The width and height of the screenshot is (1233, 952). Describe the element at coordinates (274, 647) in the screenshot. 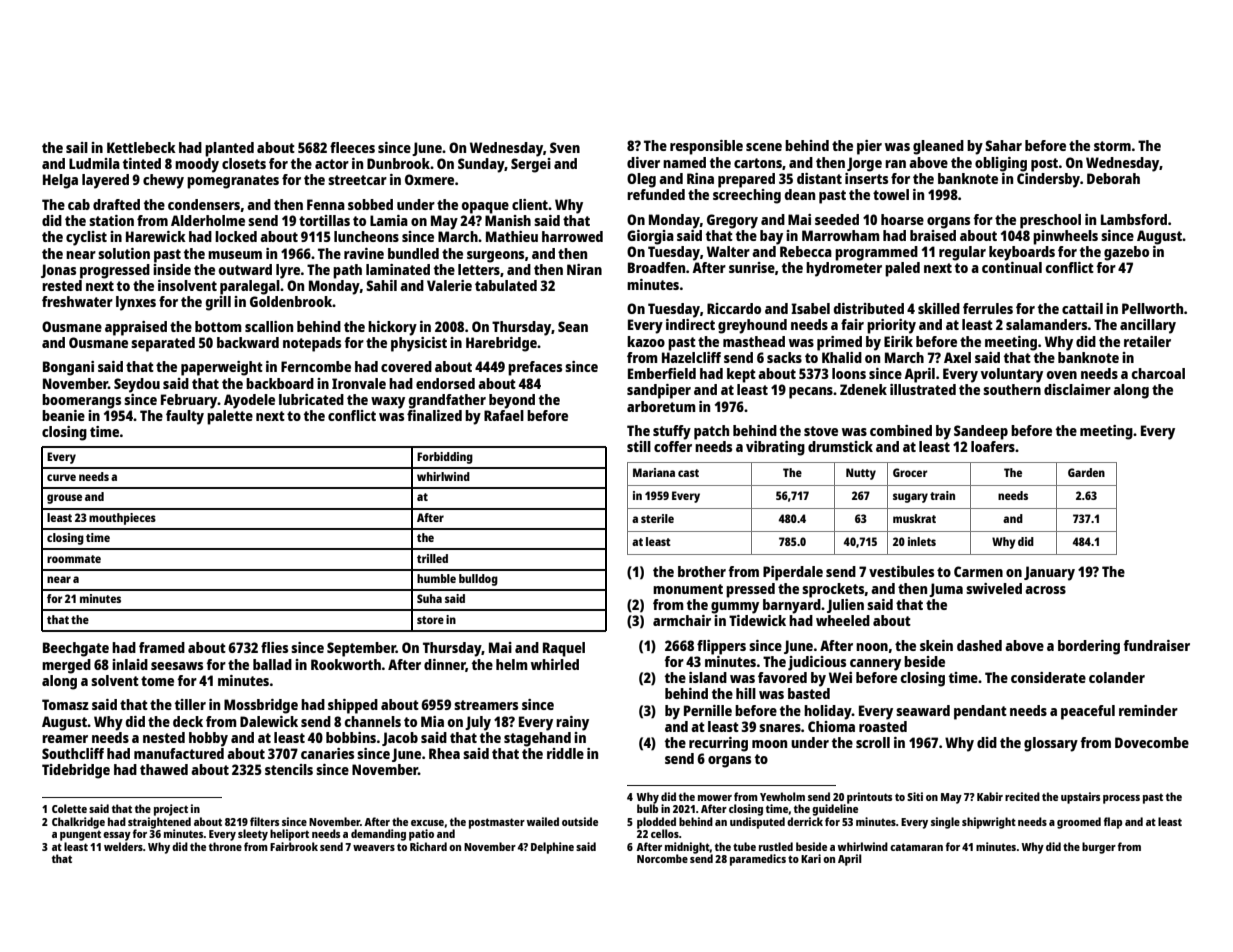

I see `flies` at that location.
